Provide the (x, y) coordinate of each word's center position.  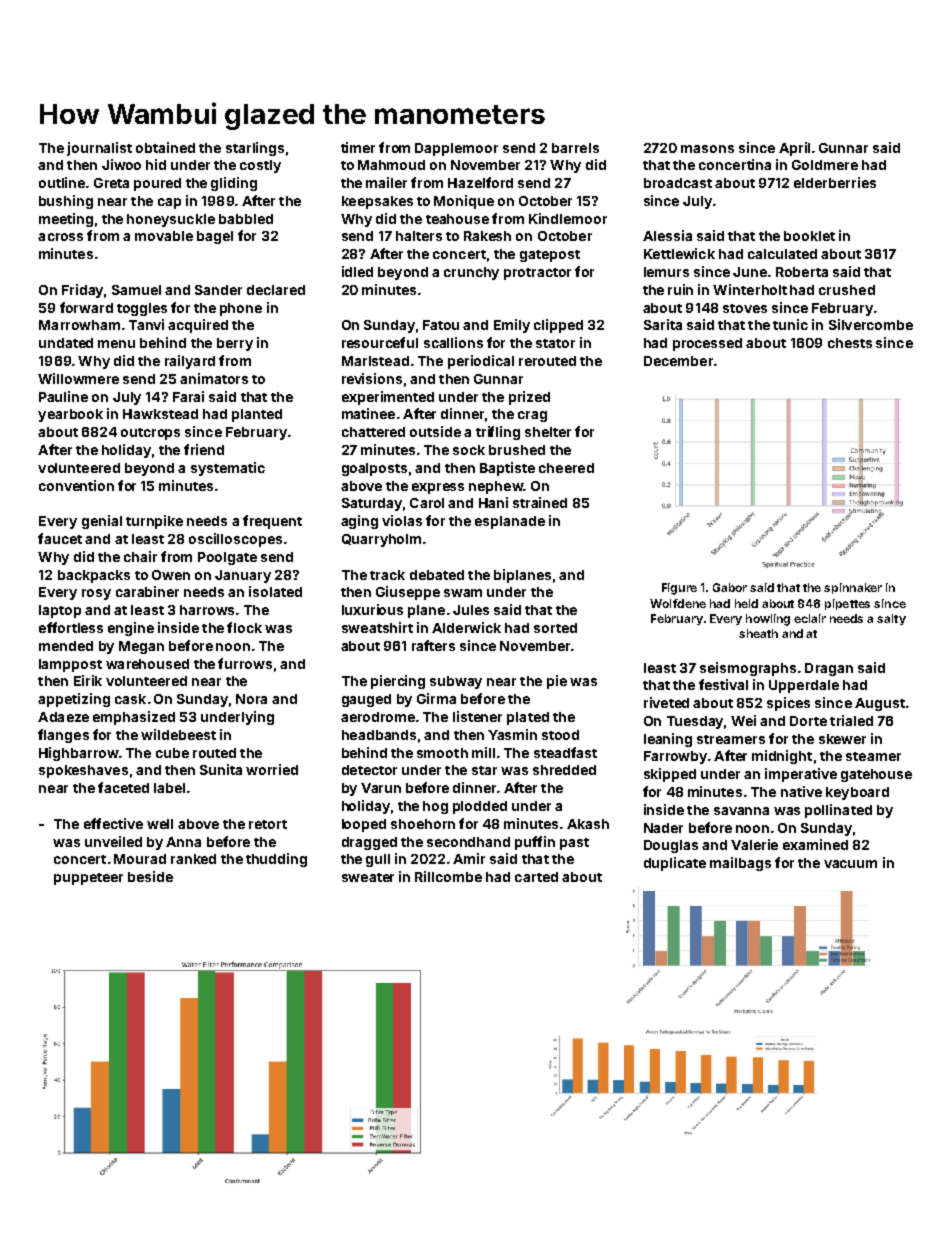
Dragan (829, 669)
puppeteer (88, 879)
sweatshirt (377, 627)
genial (102, 522)
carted (536, 877)
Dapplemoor (456, 149)
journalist (99, 149)
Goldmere (825, 165)
